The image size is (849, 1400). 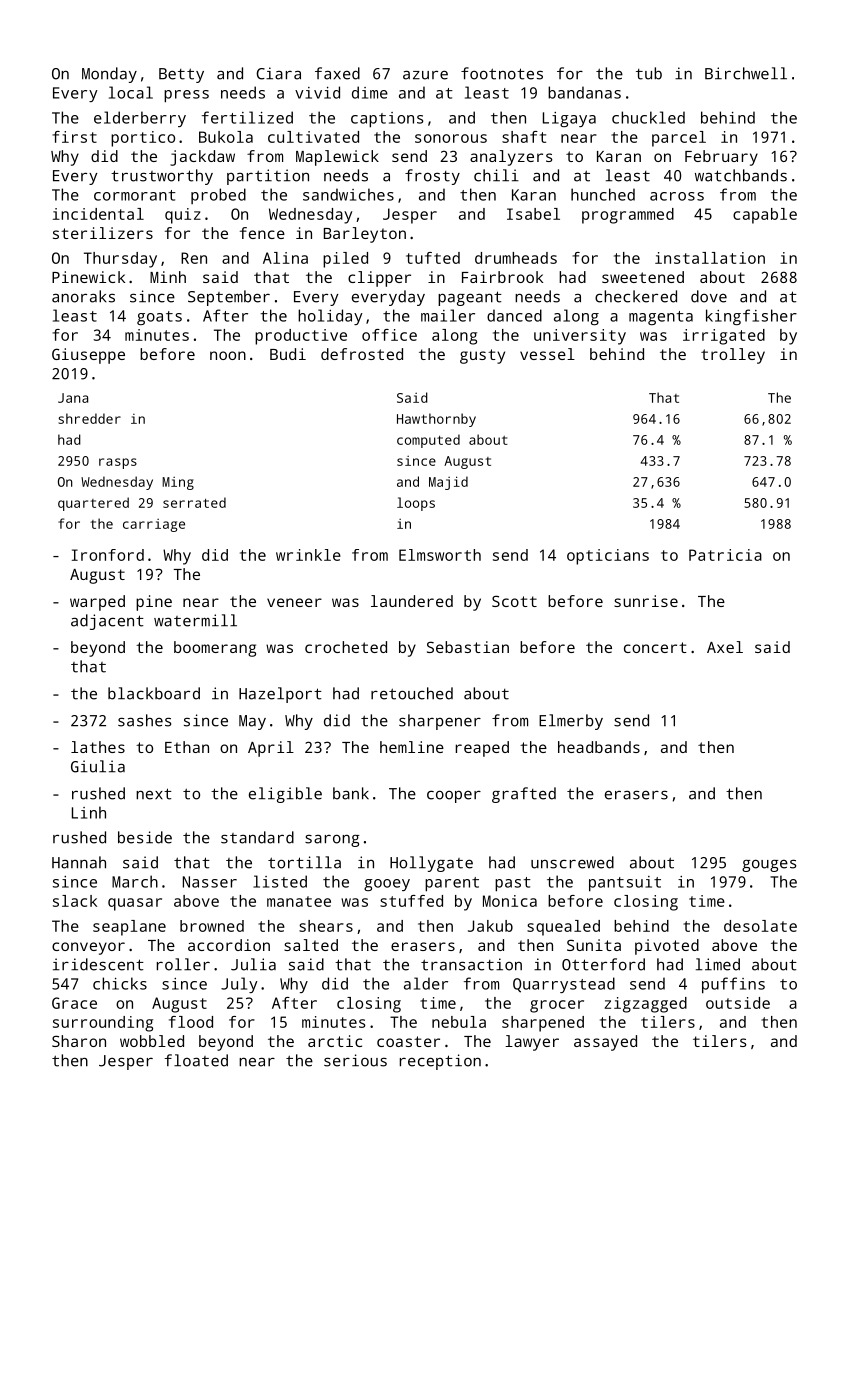 What do you see at coordinates (440, 1062) in the screenshot?
I see `reception` at bounding box center [440, 1062].
